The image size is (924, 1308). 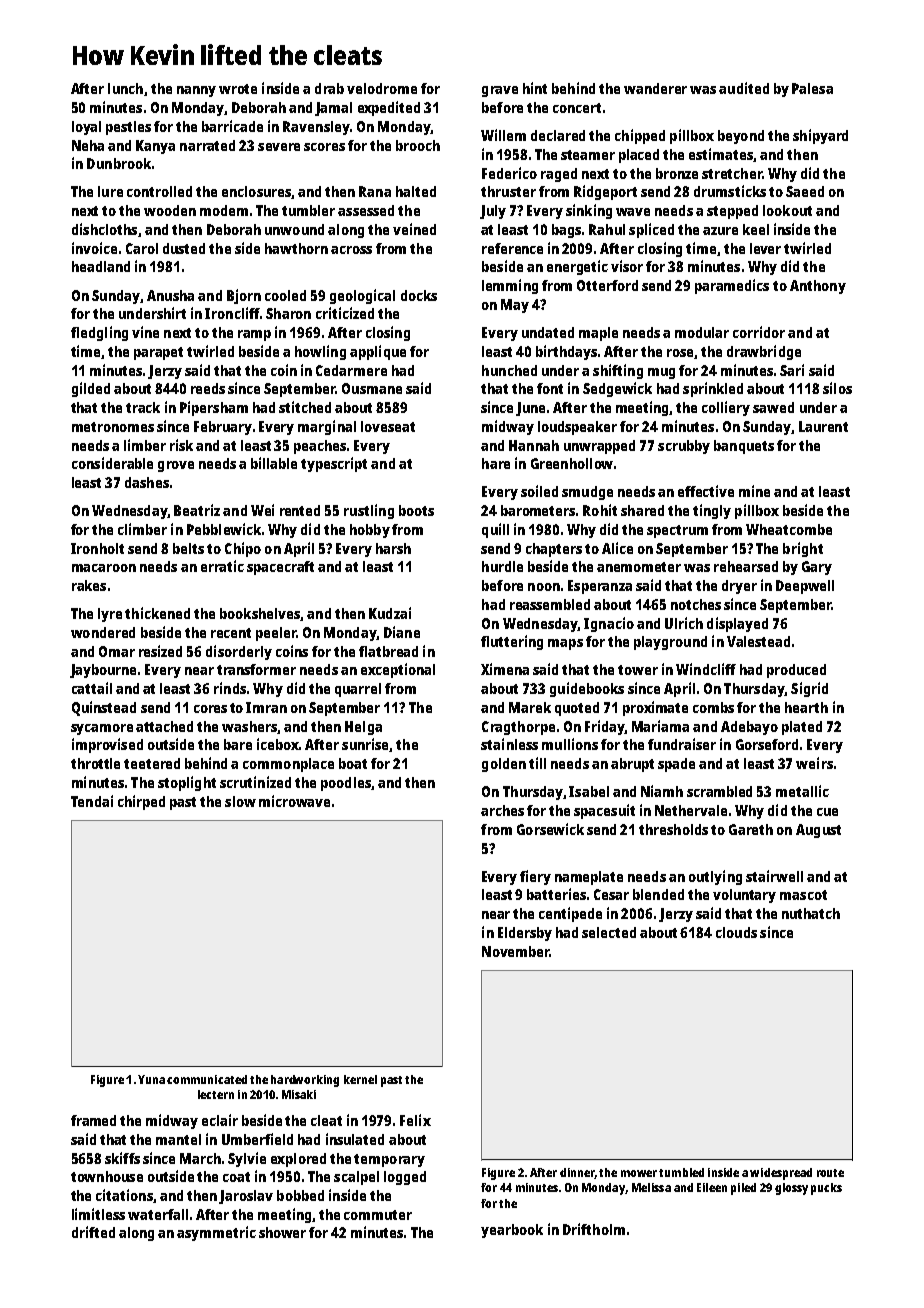 I want to click on hunched, so click(x=509, y=370).
